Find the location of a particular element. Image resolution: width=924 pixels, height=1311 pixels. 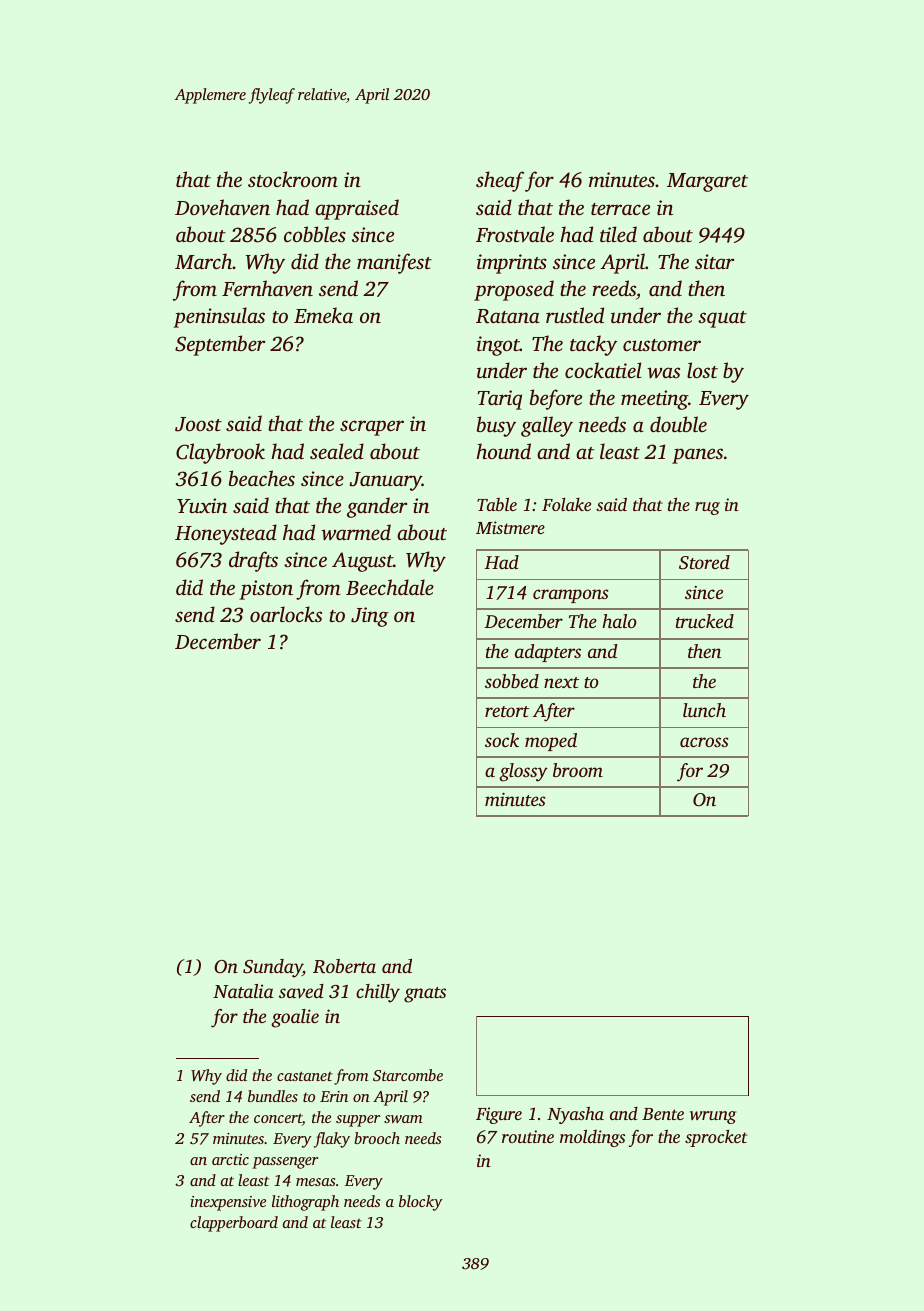

wrung is located at coordinates (713, 1117).
